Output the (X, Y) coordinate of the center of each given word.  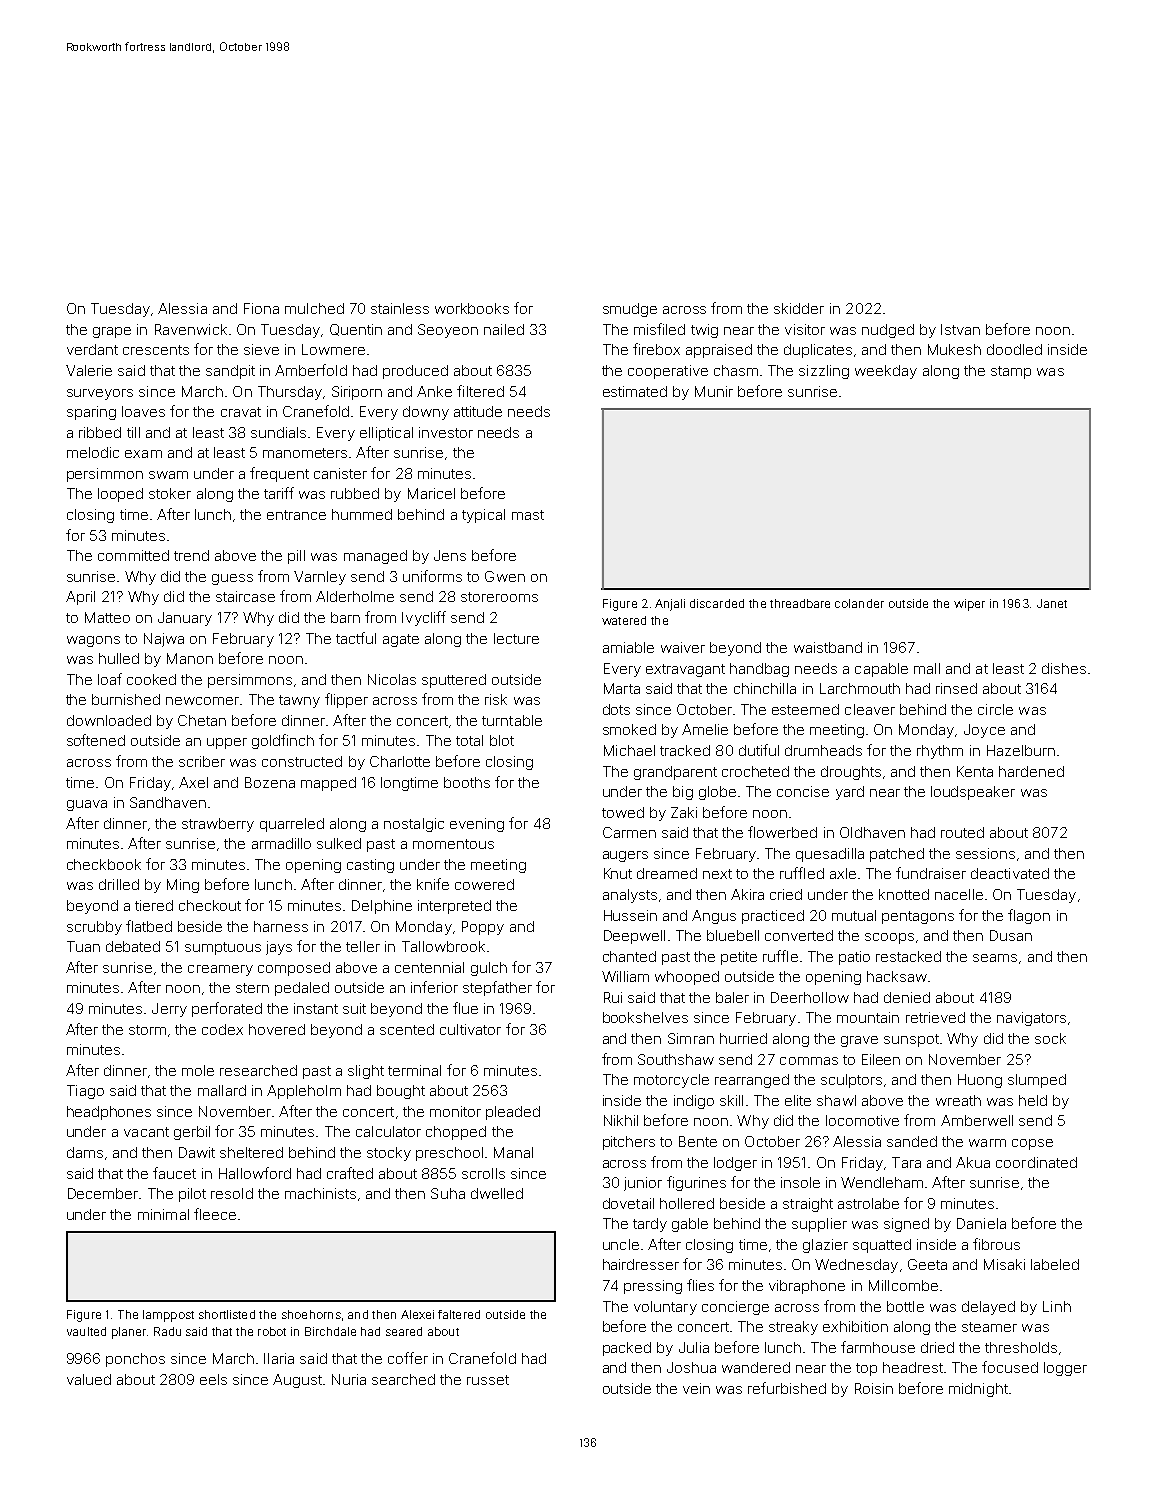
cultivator (470, 1029)
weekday (886, 372)
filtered (480, 391)
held (1033, 1100)
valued (89, 1379)
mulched (314, 308)
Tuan (83, 946)
